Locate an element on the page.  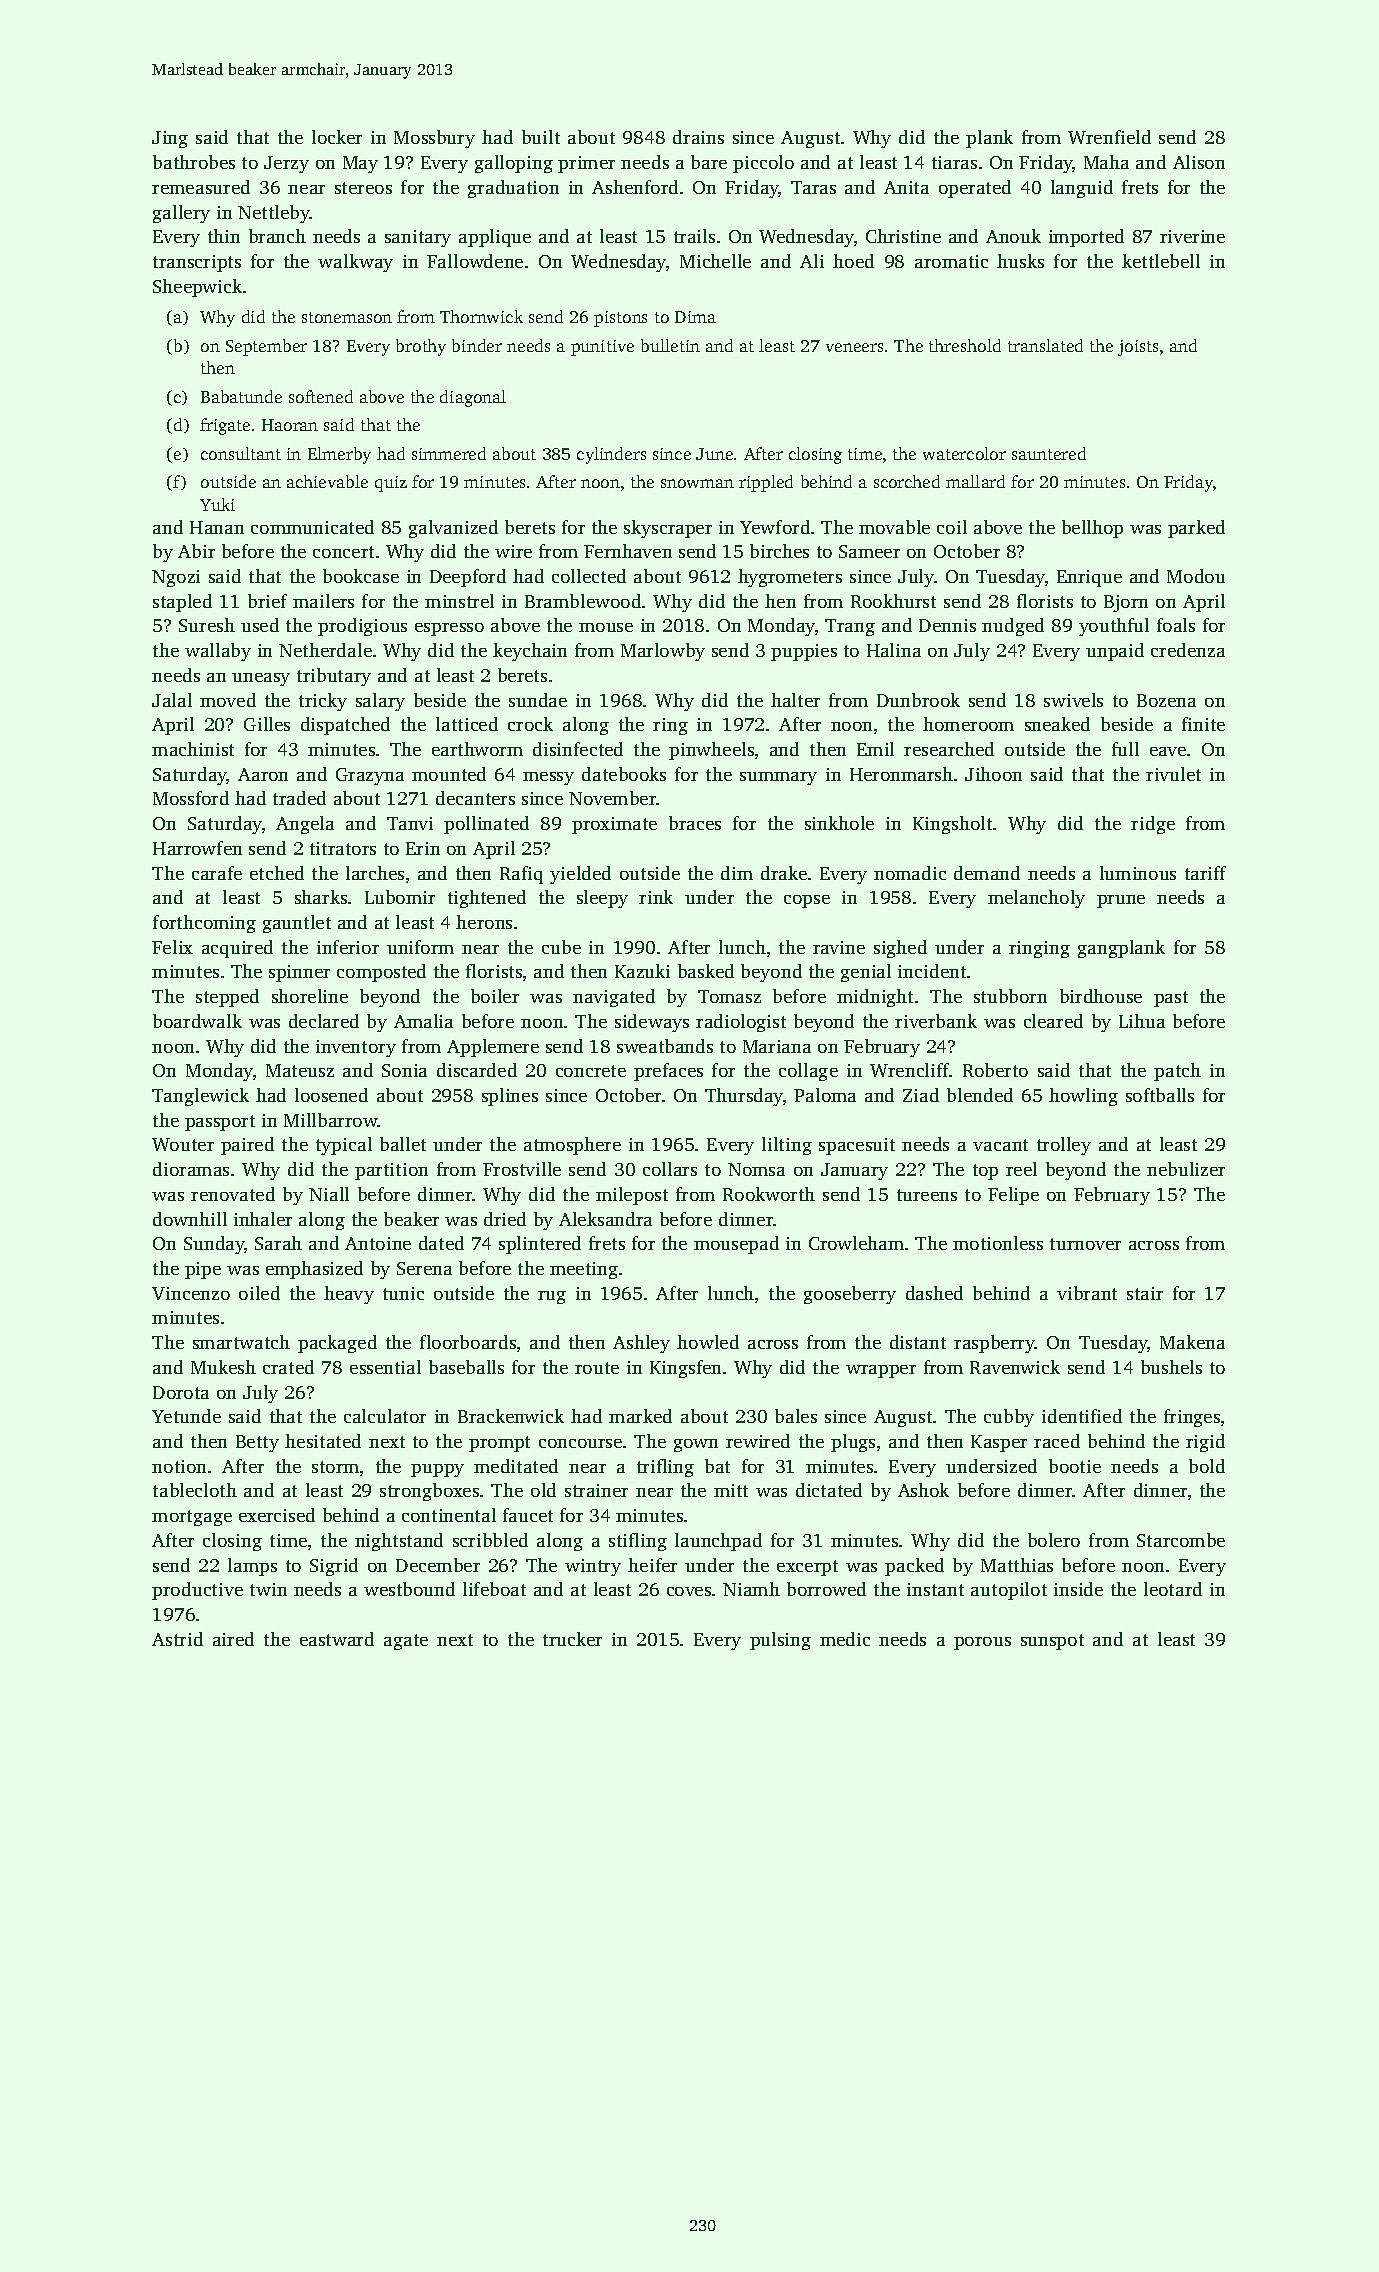
Sheepwick is located at coordinates (197, 288).
